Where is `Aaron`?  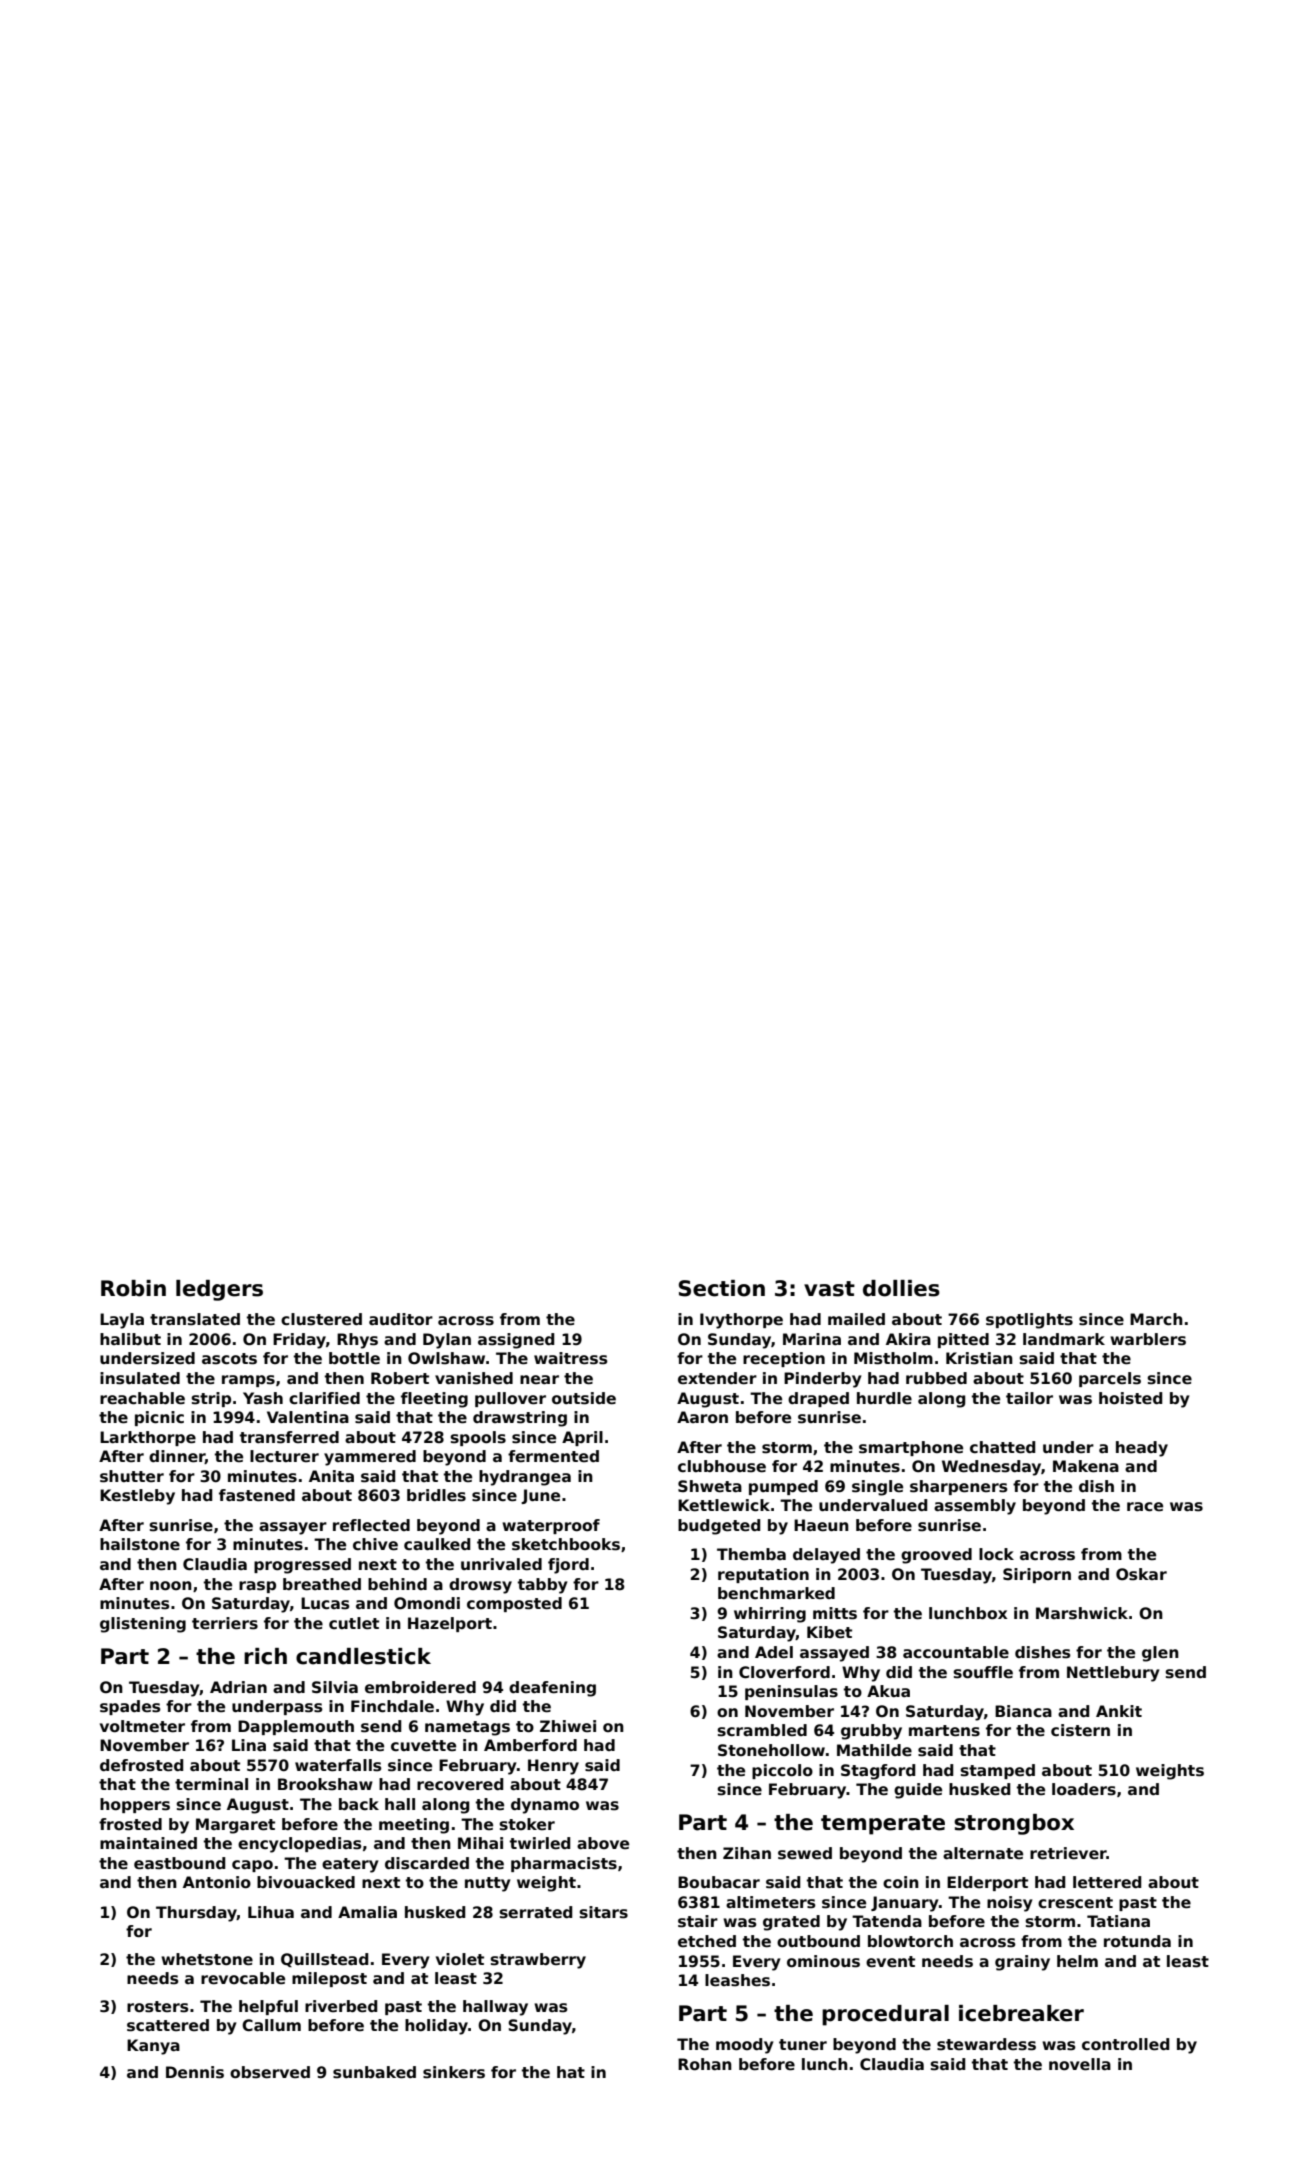
Aaron is located at coordinates (702, 1417).
